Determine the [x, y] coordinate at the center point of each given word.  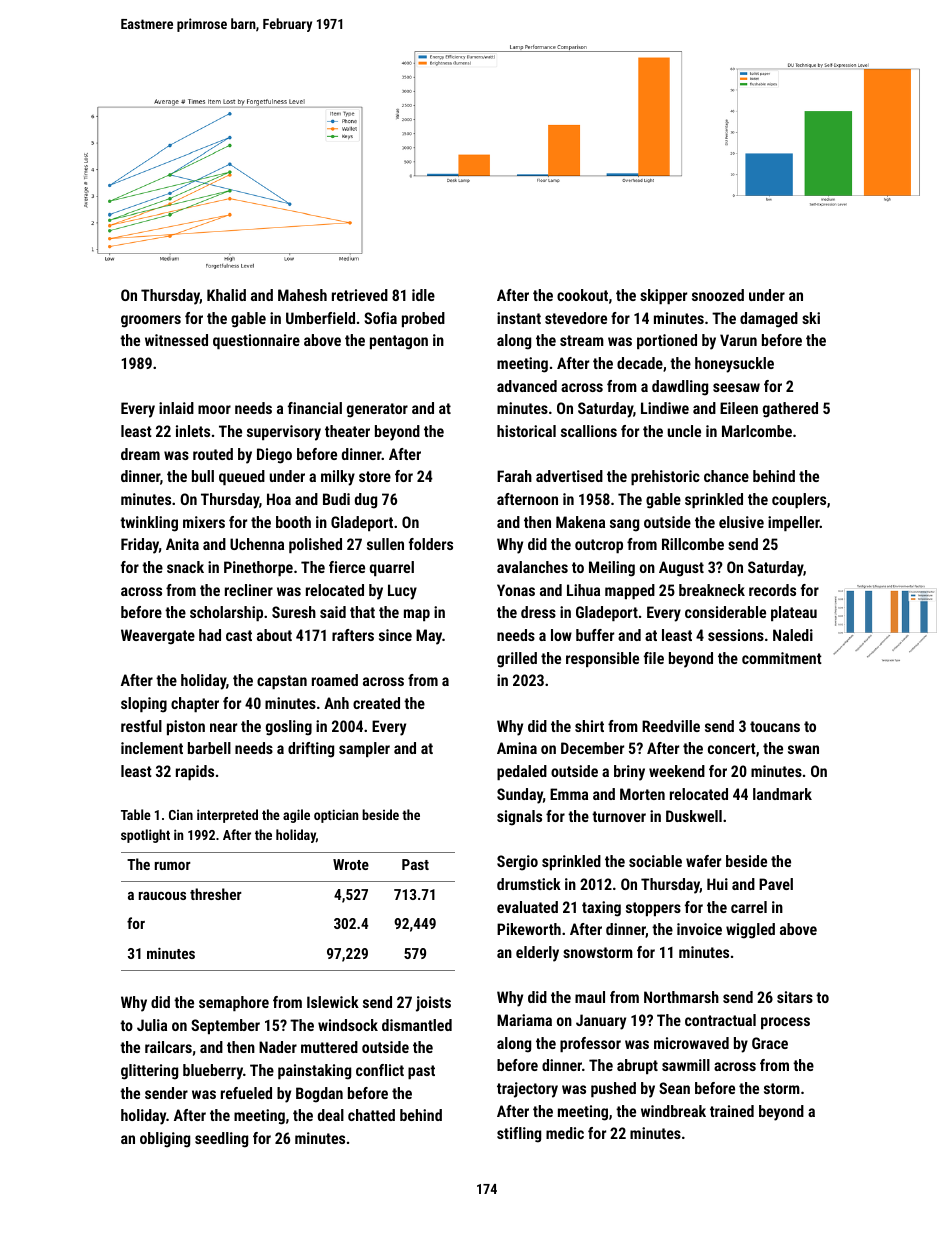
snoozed [718, 295]
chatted [371, 1115]
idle [423, 295]
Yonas [516, 590]
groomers [151, 321]
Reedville [671, 726]
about [274, 635]
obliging [165, 1140]
